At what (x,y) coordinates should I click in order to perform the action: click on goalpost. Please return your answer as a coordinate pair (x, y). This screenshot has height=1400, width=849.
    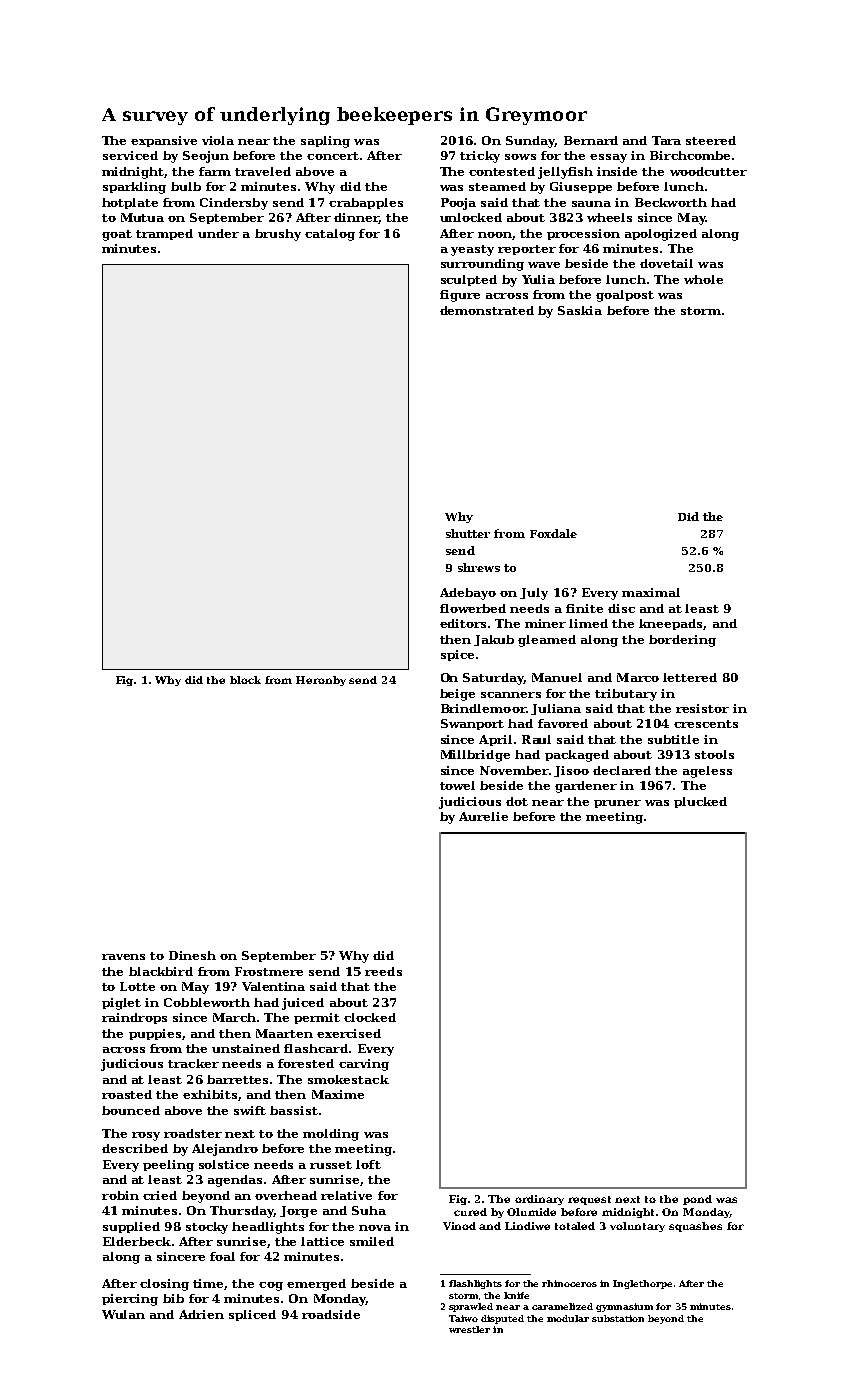
    Looking at the image, I should click on (625, 296).
